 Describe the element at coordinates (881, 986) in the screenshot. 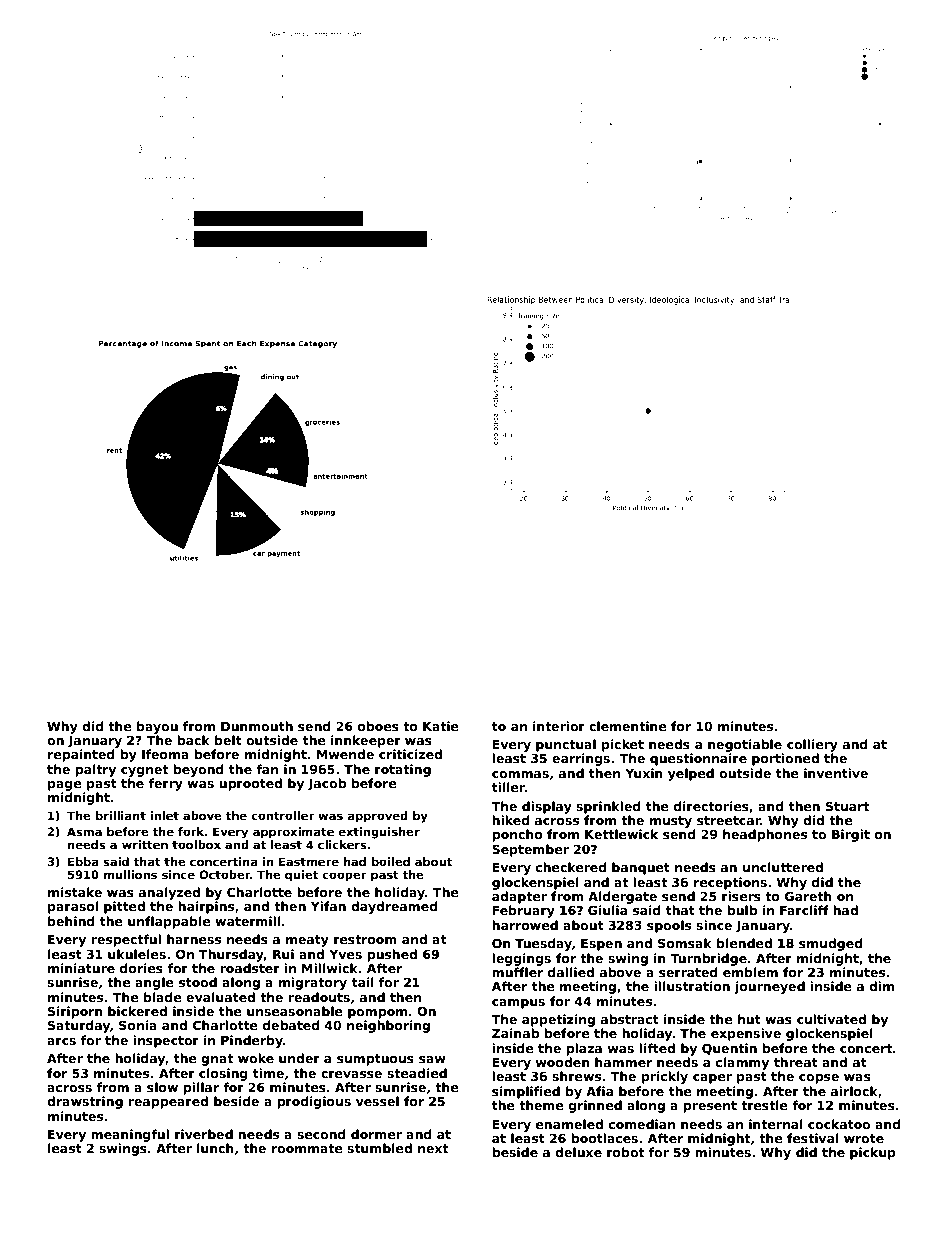

I see `dim` at that location.
